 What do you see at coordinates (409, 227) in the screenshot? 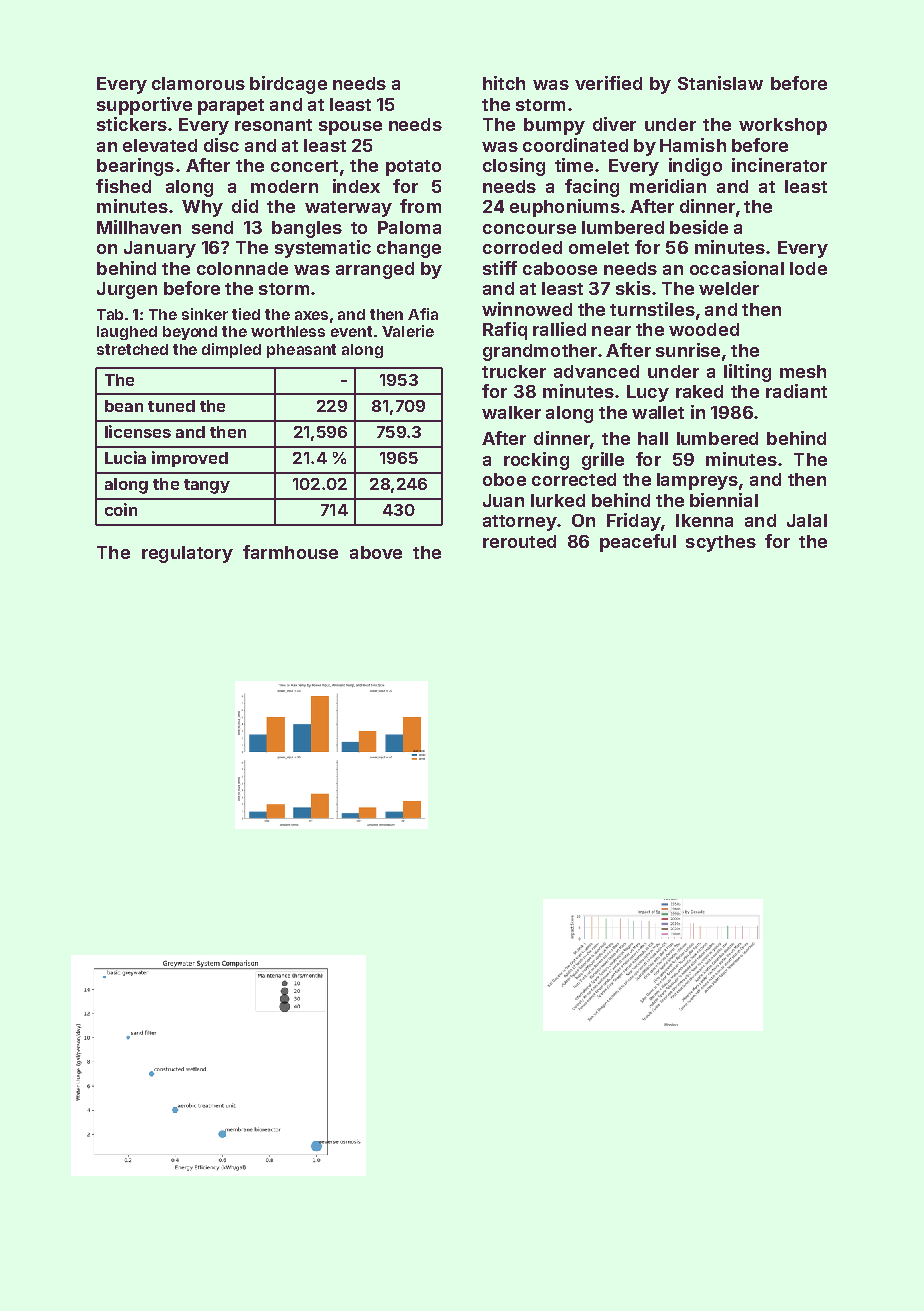
I see `Paloma` at bounding box center [409, 227].
